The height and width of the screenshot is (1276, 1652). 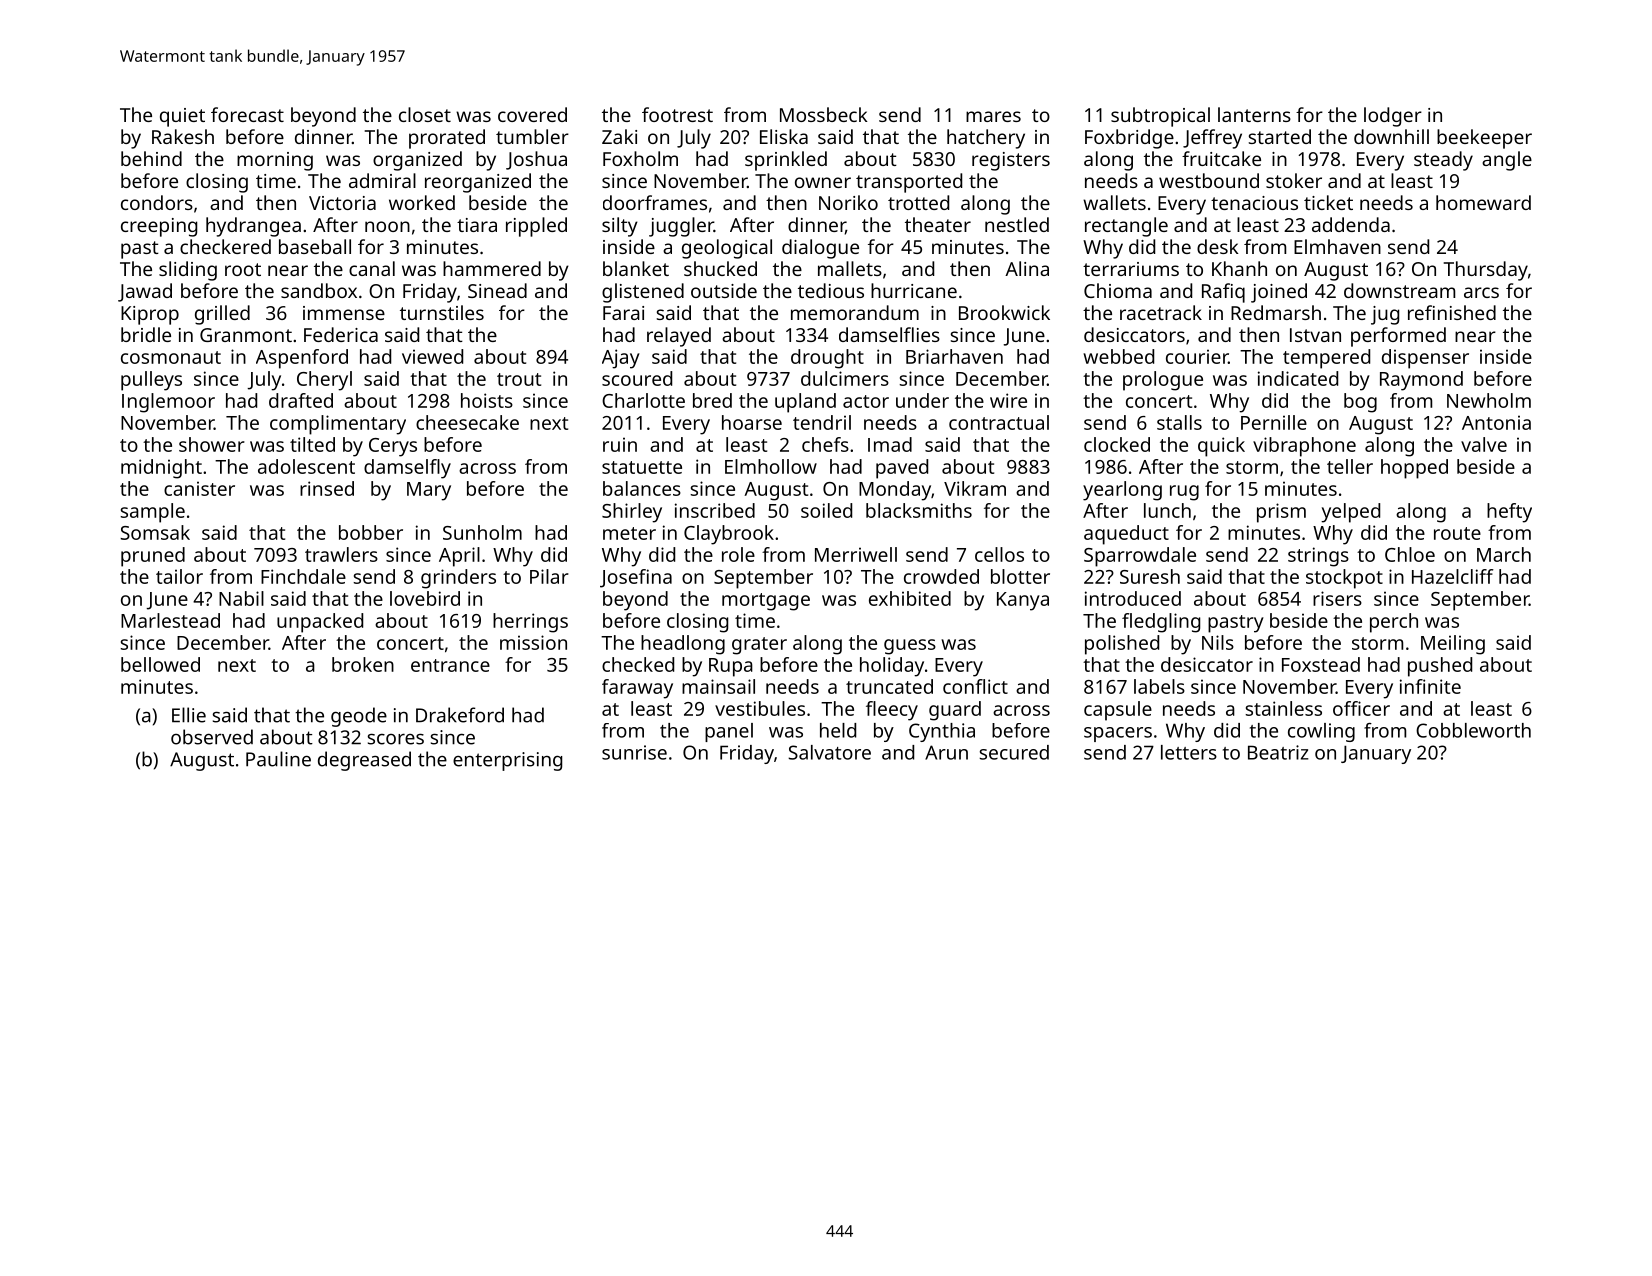 I want to click on trout, so click(x=519, y=379).
